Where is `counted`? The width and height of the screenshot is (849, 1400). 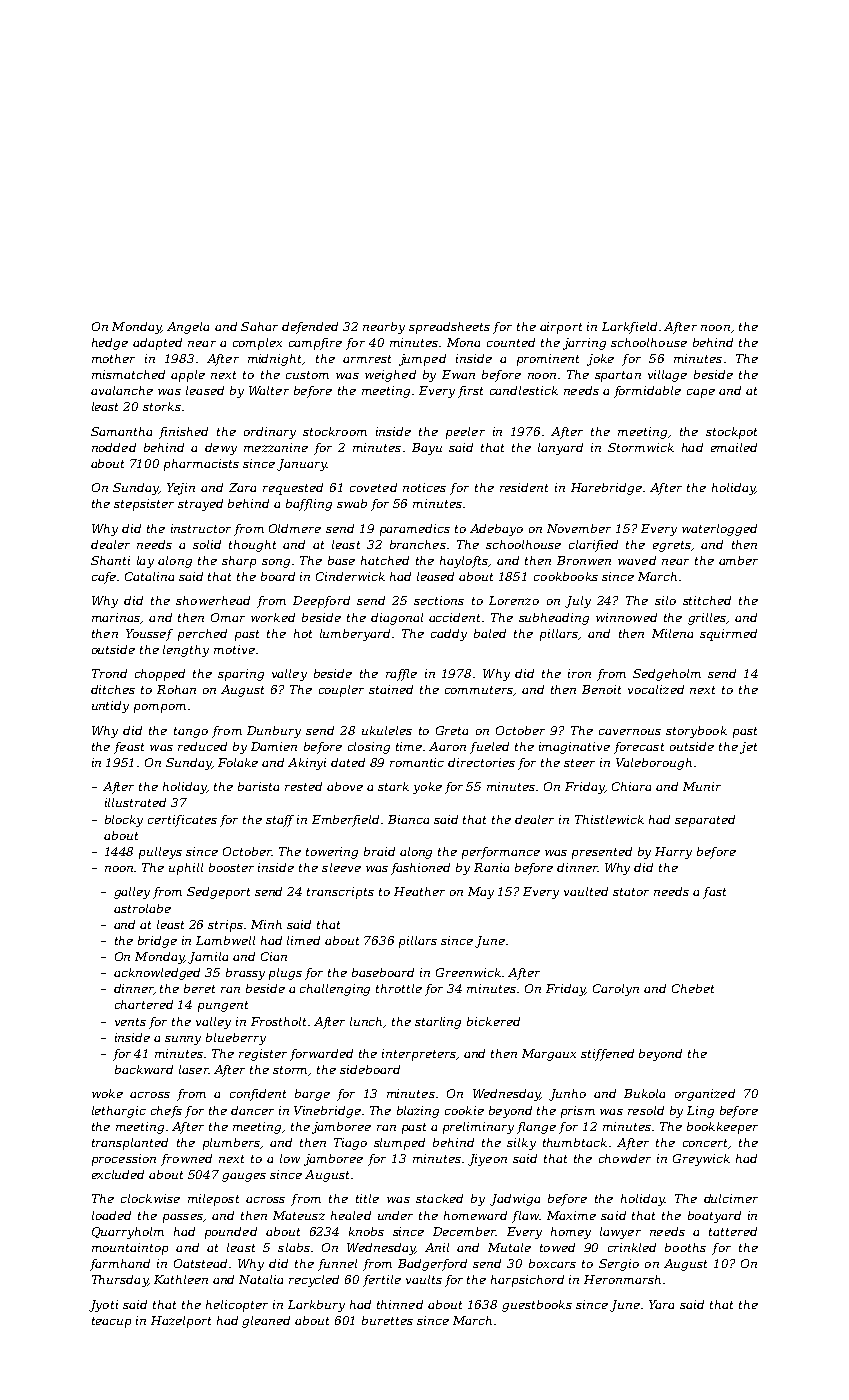 counted is located at coordinates (511, 342).
